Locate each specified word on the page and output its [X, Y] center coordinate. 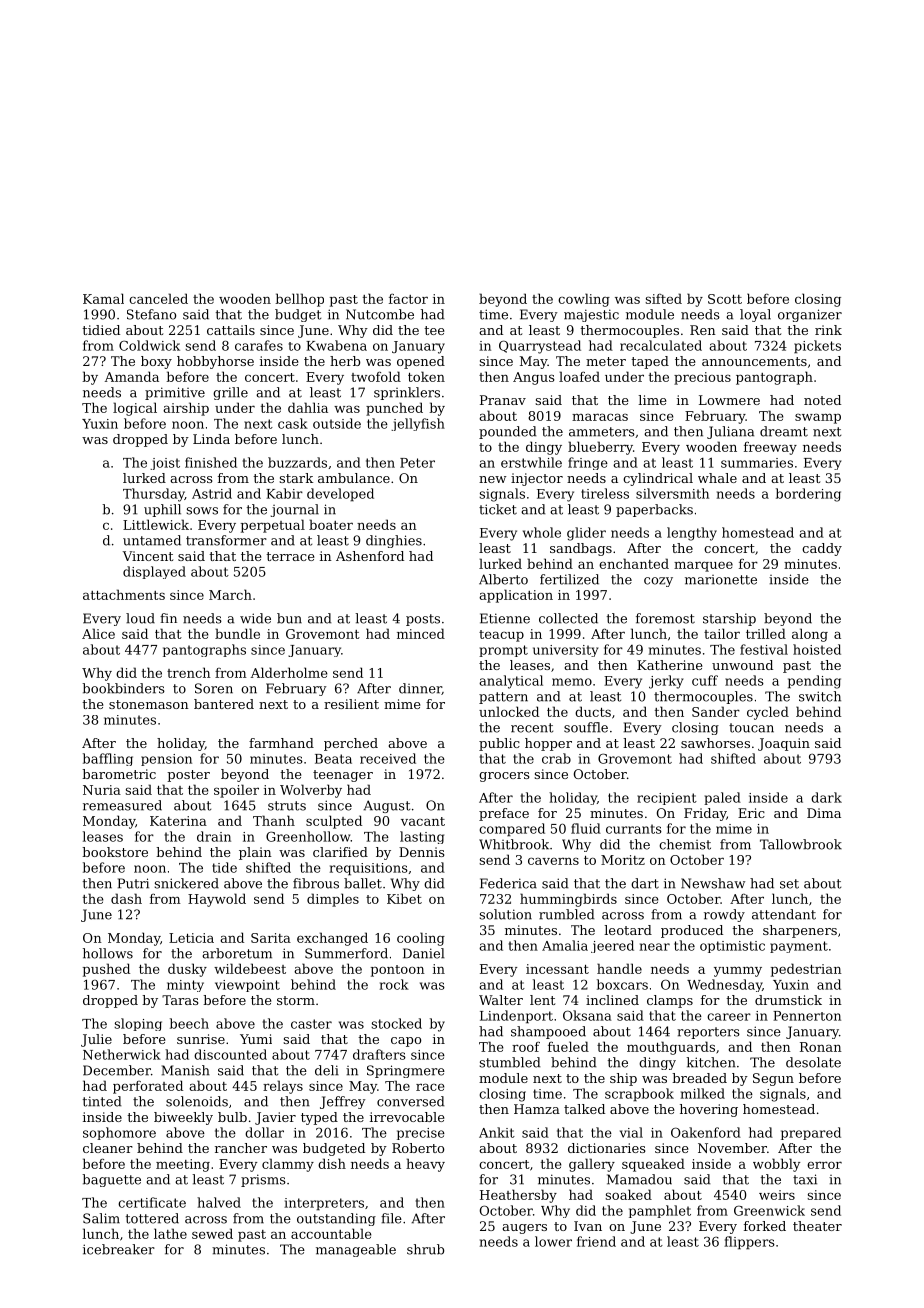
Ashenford [370, 556]
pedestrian [806, 970]
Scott [725, 299]
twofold [376, 376]
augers [524, 1229]
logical [135, 409]
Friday [705, 814]
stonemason [149, 704]
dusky [187, 970]
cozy [658, 582]
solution [506, 914]
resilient [351, 704]
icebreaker [119, 1249]
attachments [124, 594]
